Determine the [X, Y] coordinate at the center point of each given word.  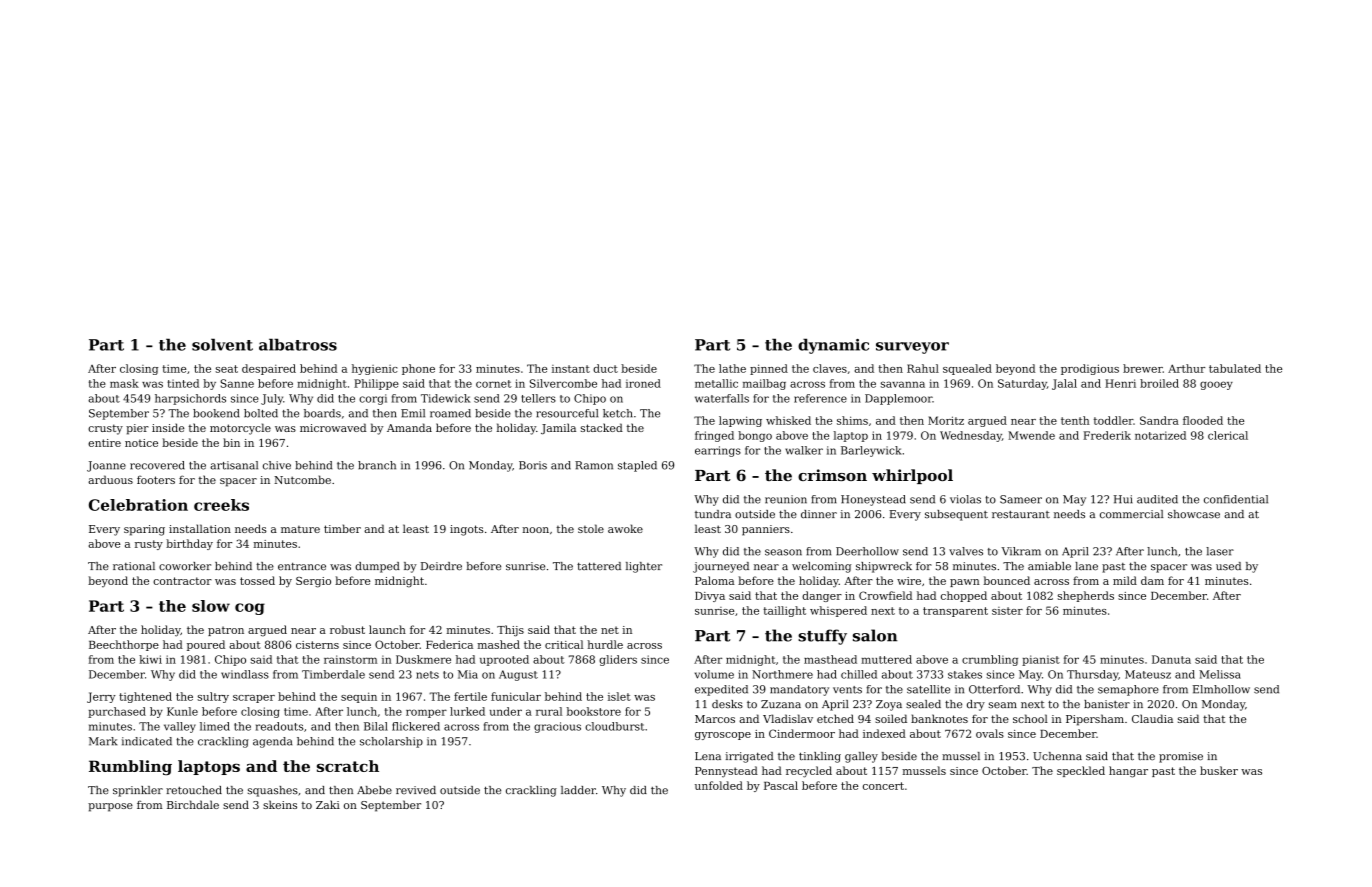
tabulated [1235, 368]
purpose [110, 807]
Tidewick [445, 398]
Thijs [510, 631]
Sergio [313, 582]
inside [168, 427]
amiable [1049, 566]
